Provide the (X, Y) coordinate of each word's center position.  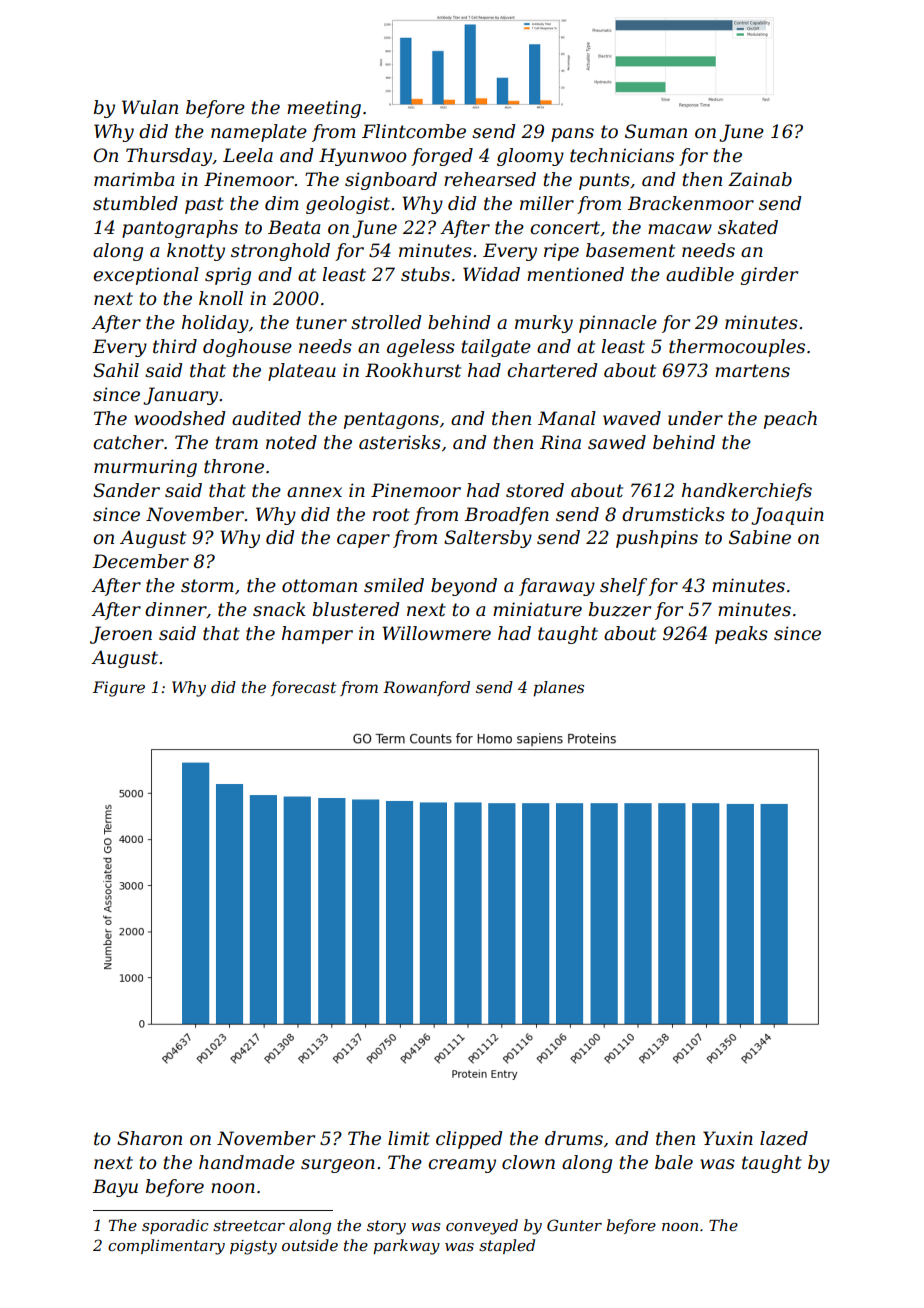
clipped (469, 1140)
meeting (324, 109)
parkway (406, 1247)
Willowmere (436, 633)
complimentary (166, 1247)
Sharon (149, 1138)
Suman (656, 131)
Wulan (150, 107)
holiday (215, 324)
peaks (741, 635)
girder (769, 276)
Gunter (574, 1225)
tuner (321, 323)
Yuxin (728, 1138)
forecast (303, 688)
